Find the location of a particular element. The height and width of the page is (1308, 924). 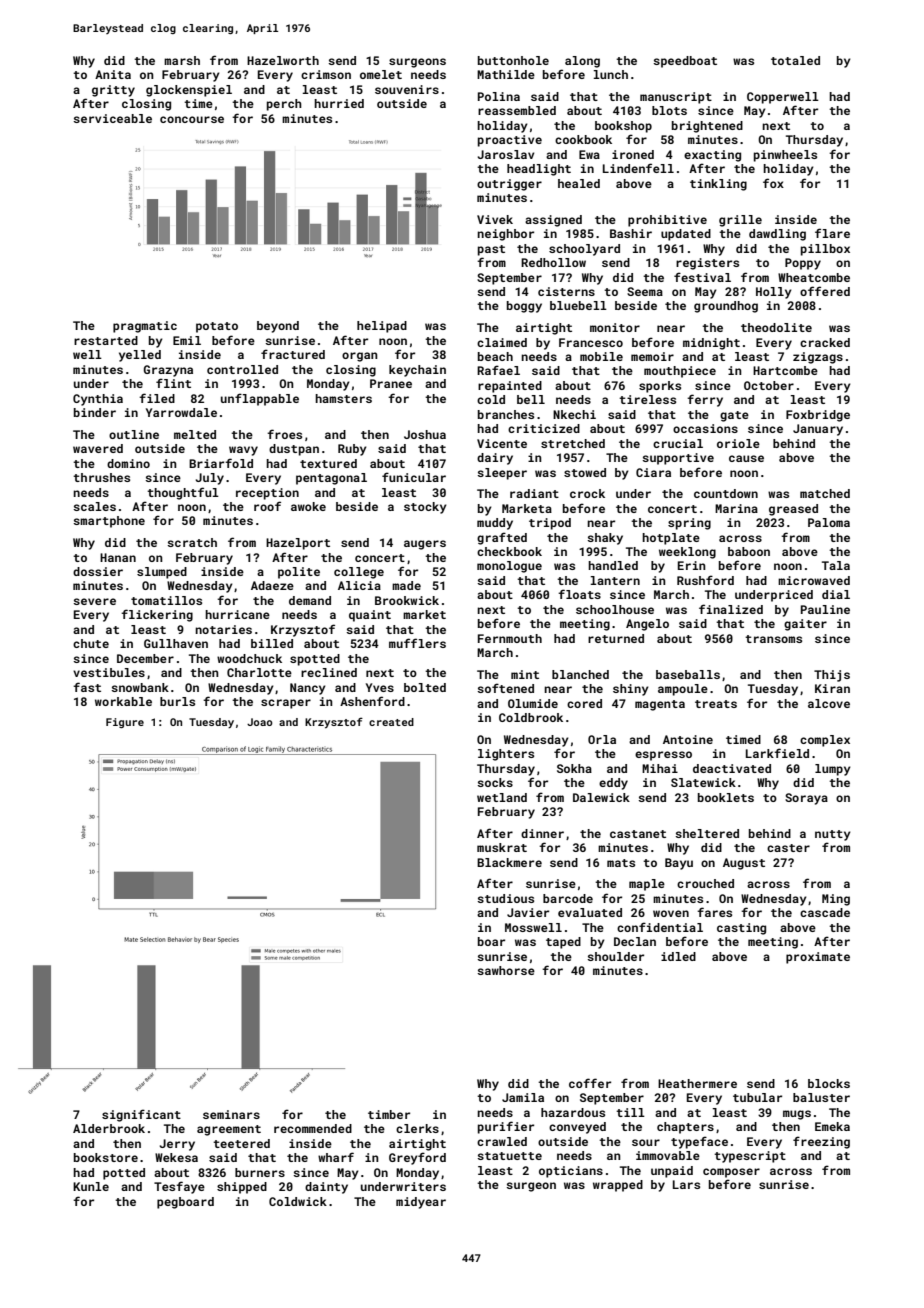

concourse is located at coordinates (192, 119).
